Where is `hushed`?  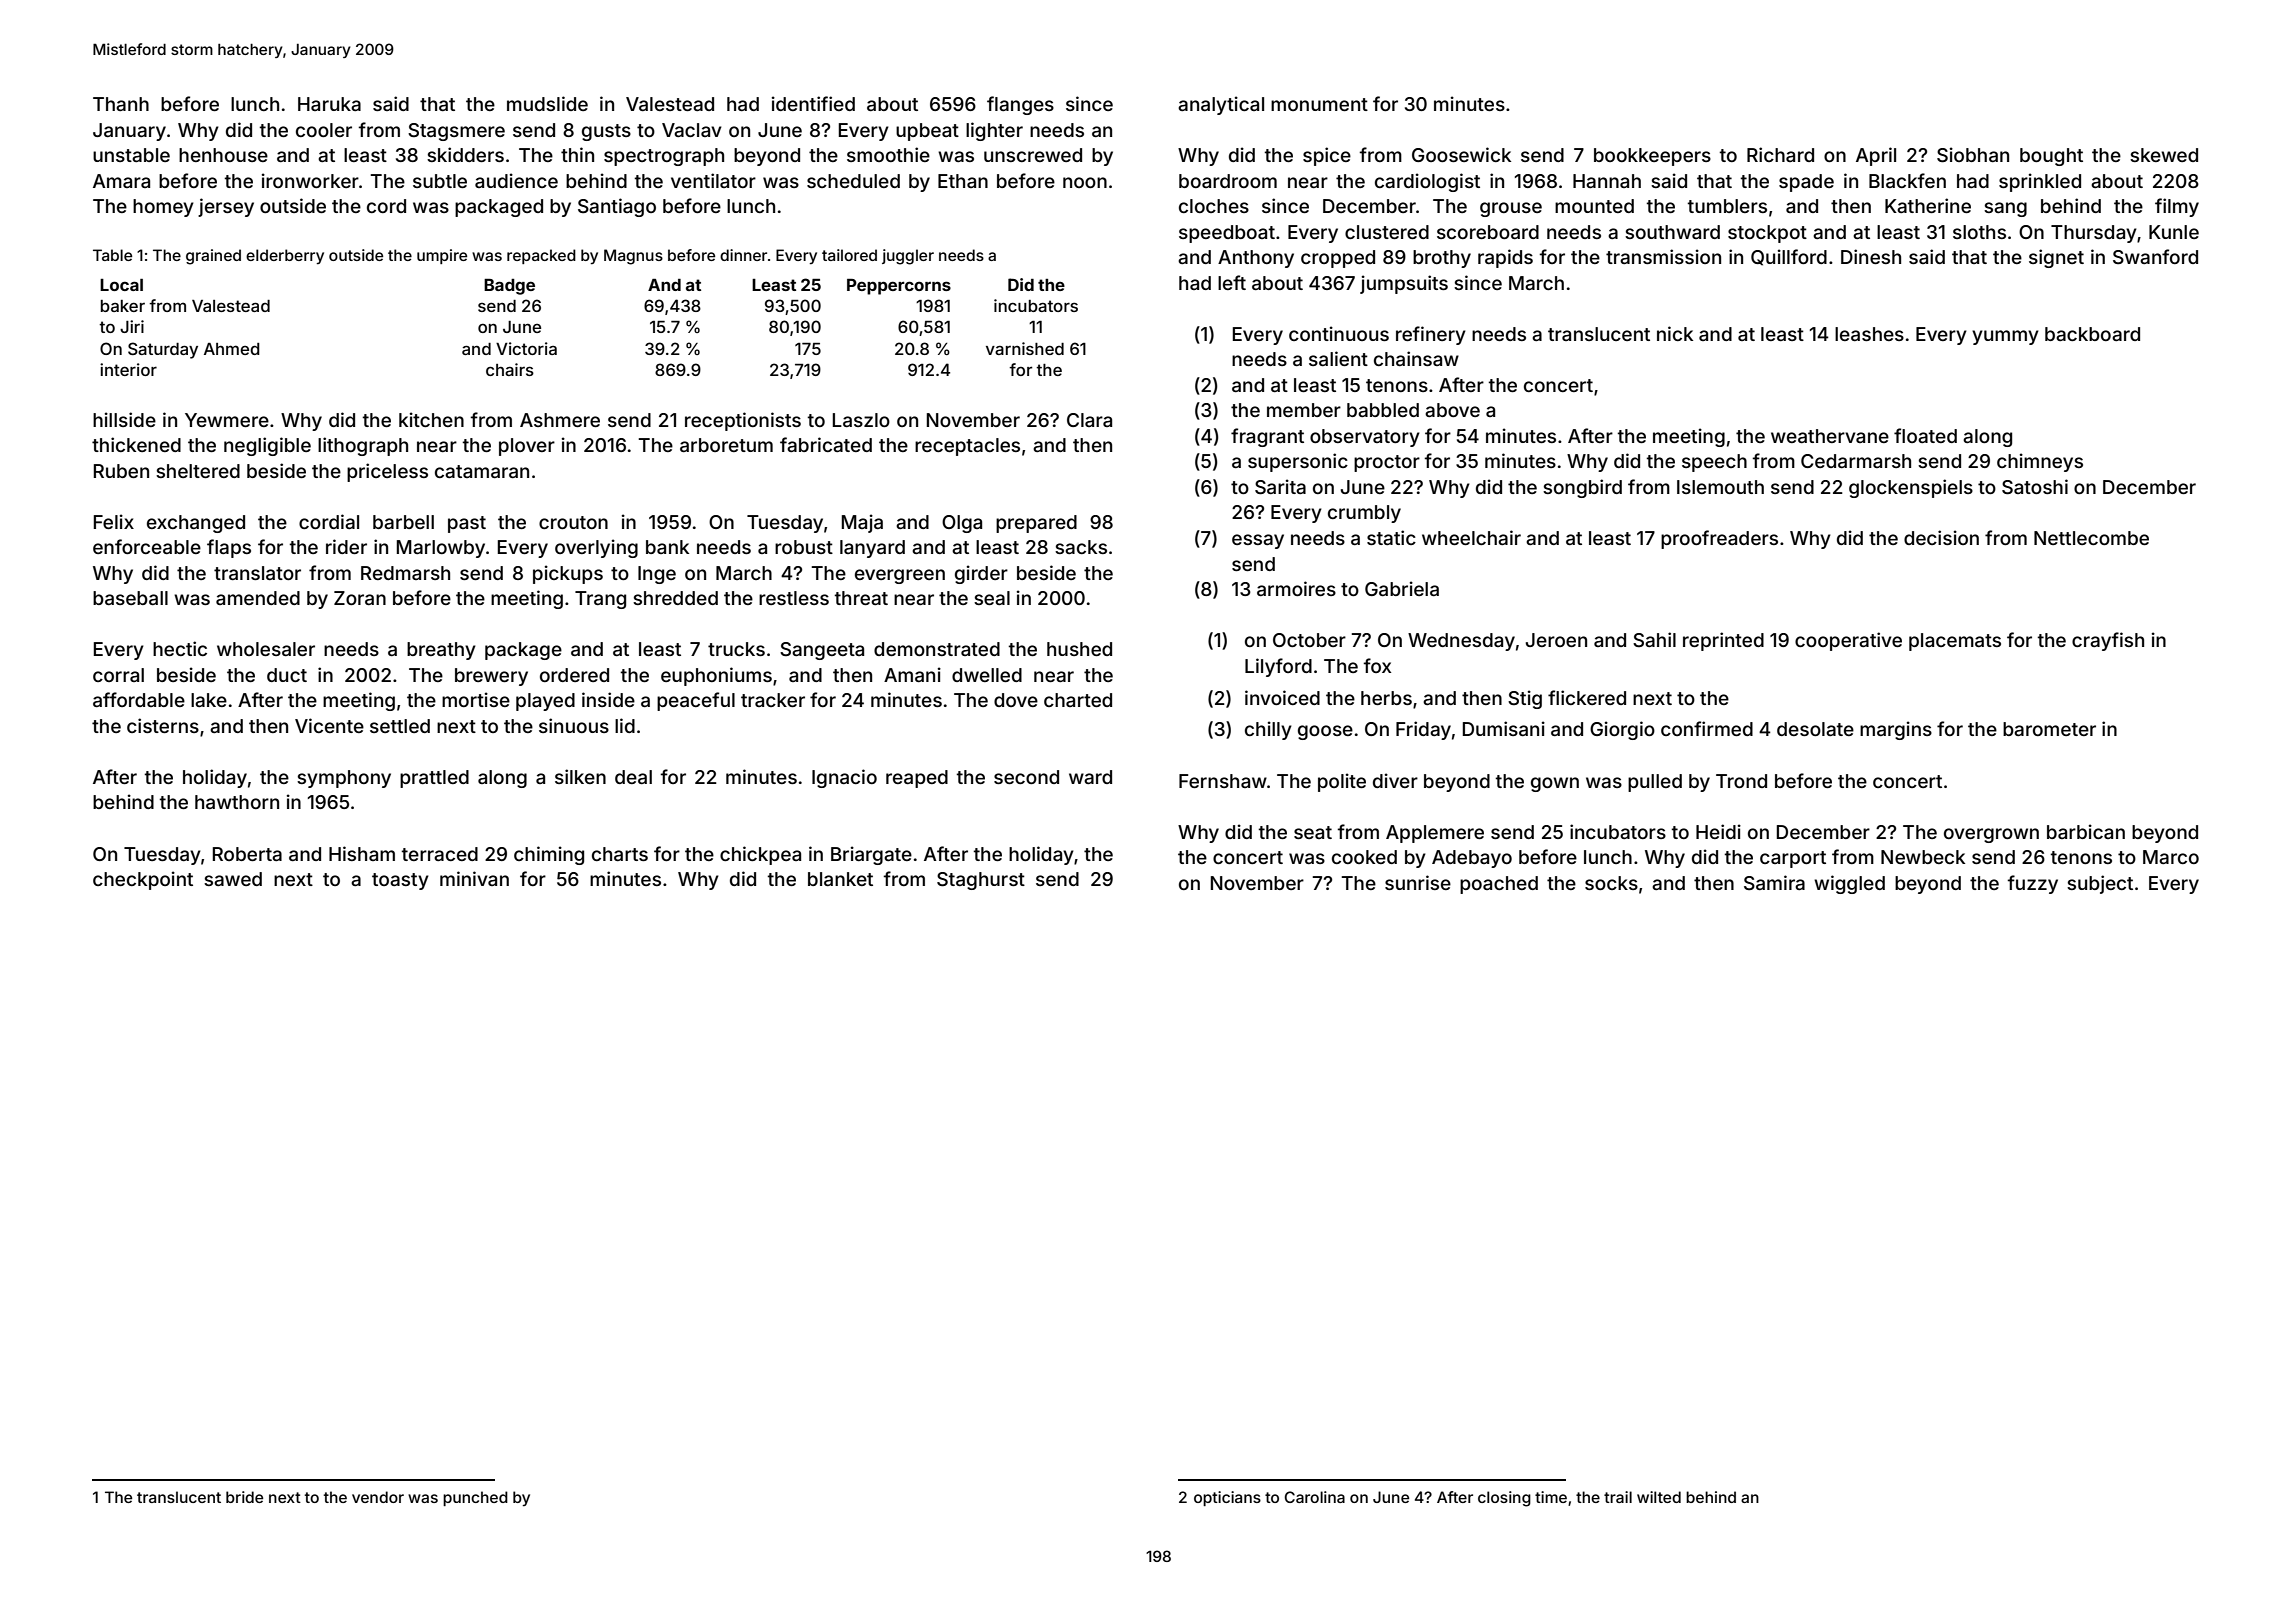
hushed is located at coordinates (1079, 649).
